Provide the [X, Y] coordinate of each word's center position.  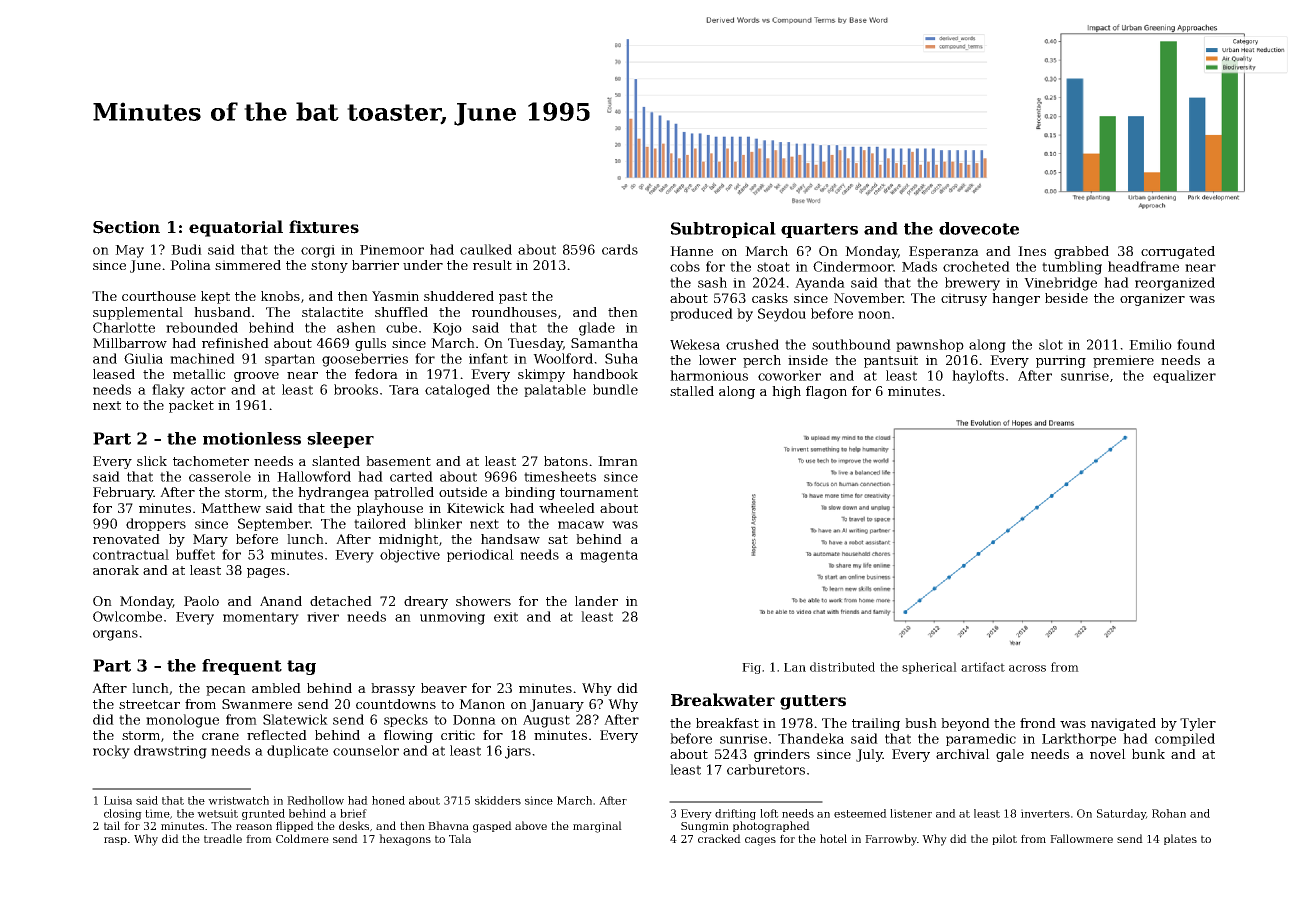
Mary [210, 540]
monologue [182, 721]
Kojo [447, 329]
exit [506, 617]
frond [1038, 723]
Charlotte [124, 327]
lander [596, 601]
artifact [983, 667]
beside [1066, 298]
